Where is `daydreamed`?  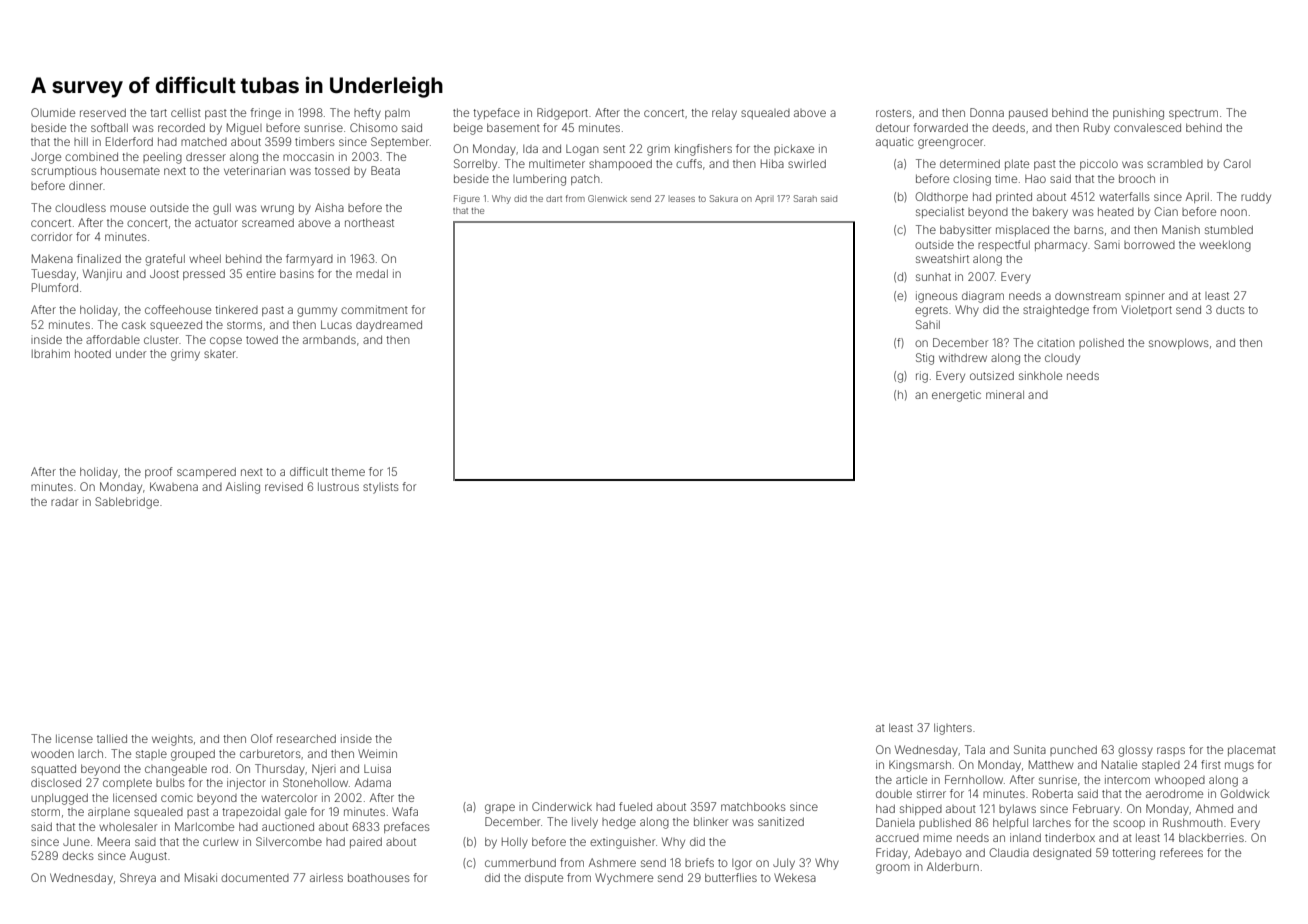 daydreamed is located at coordinates (389, 326).
